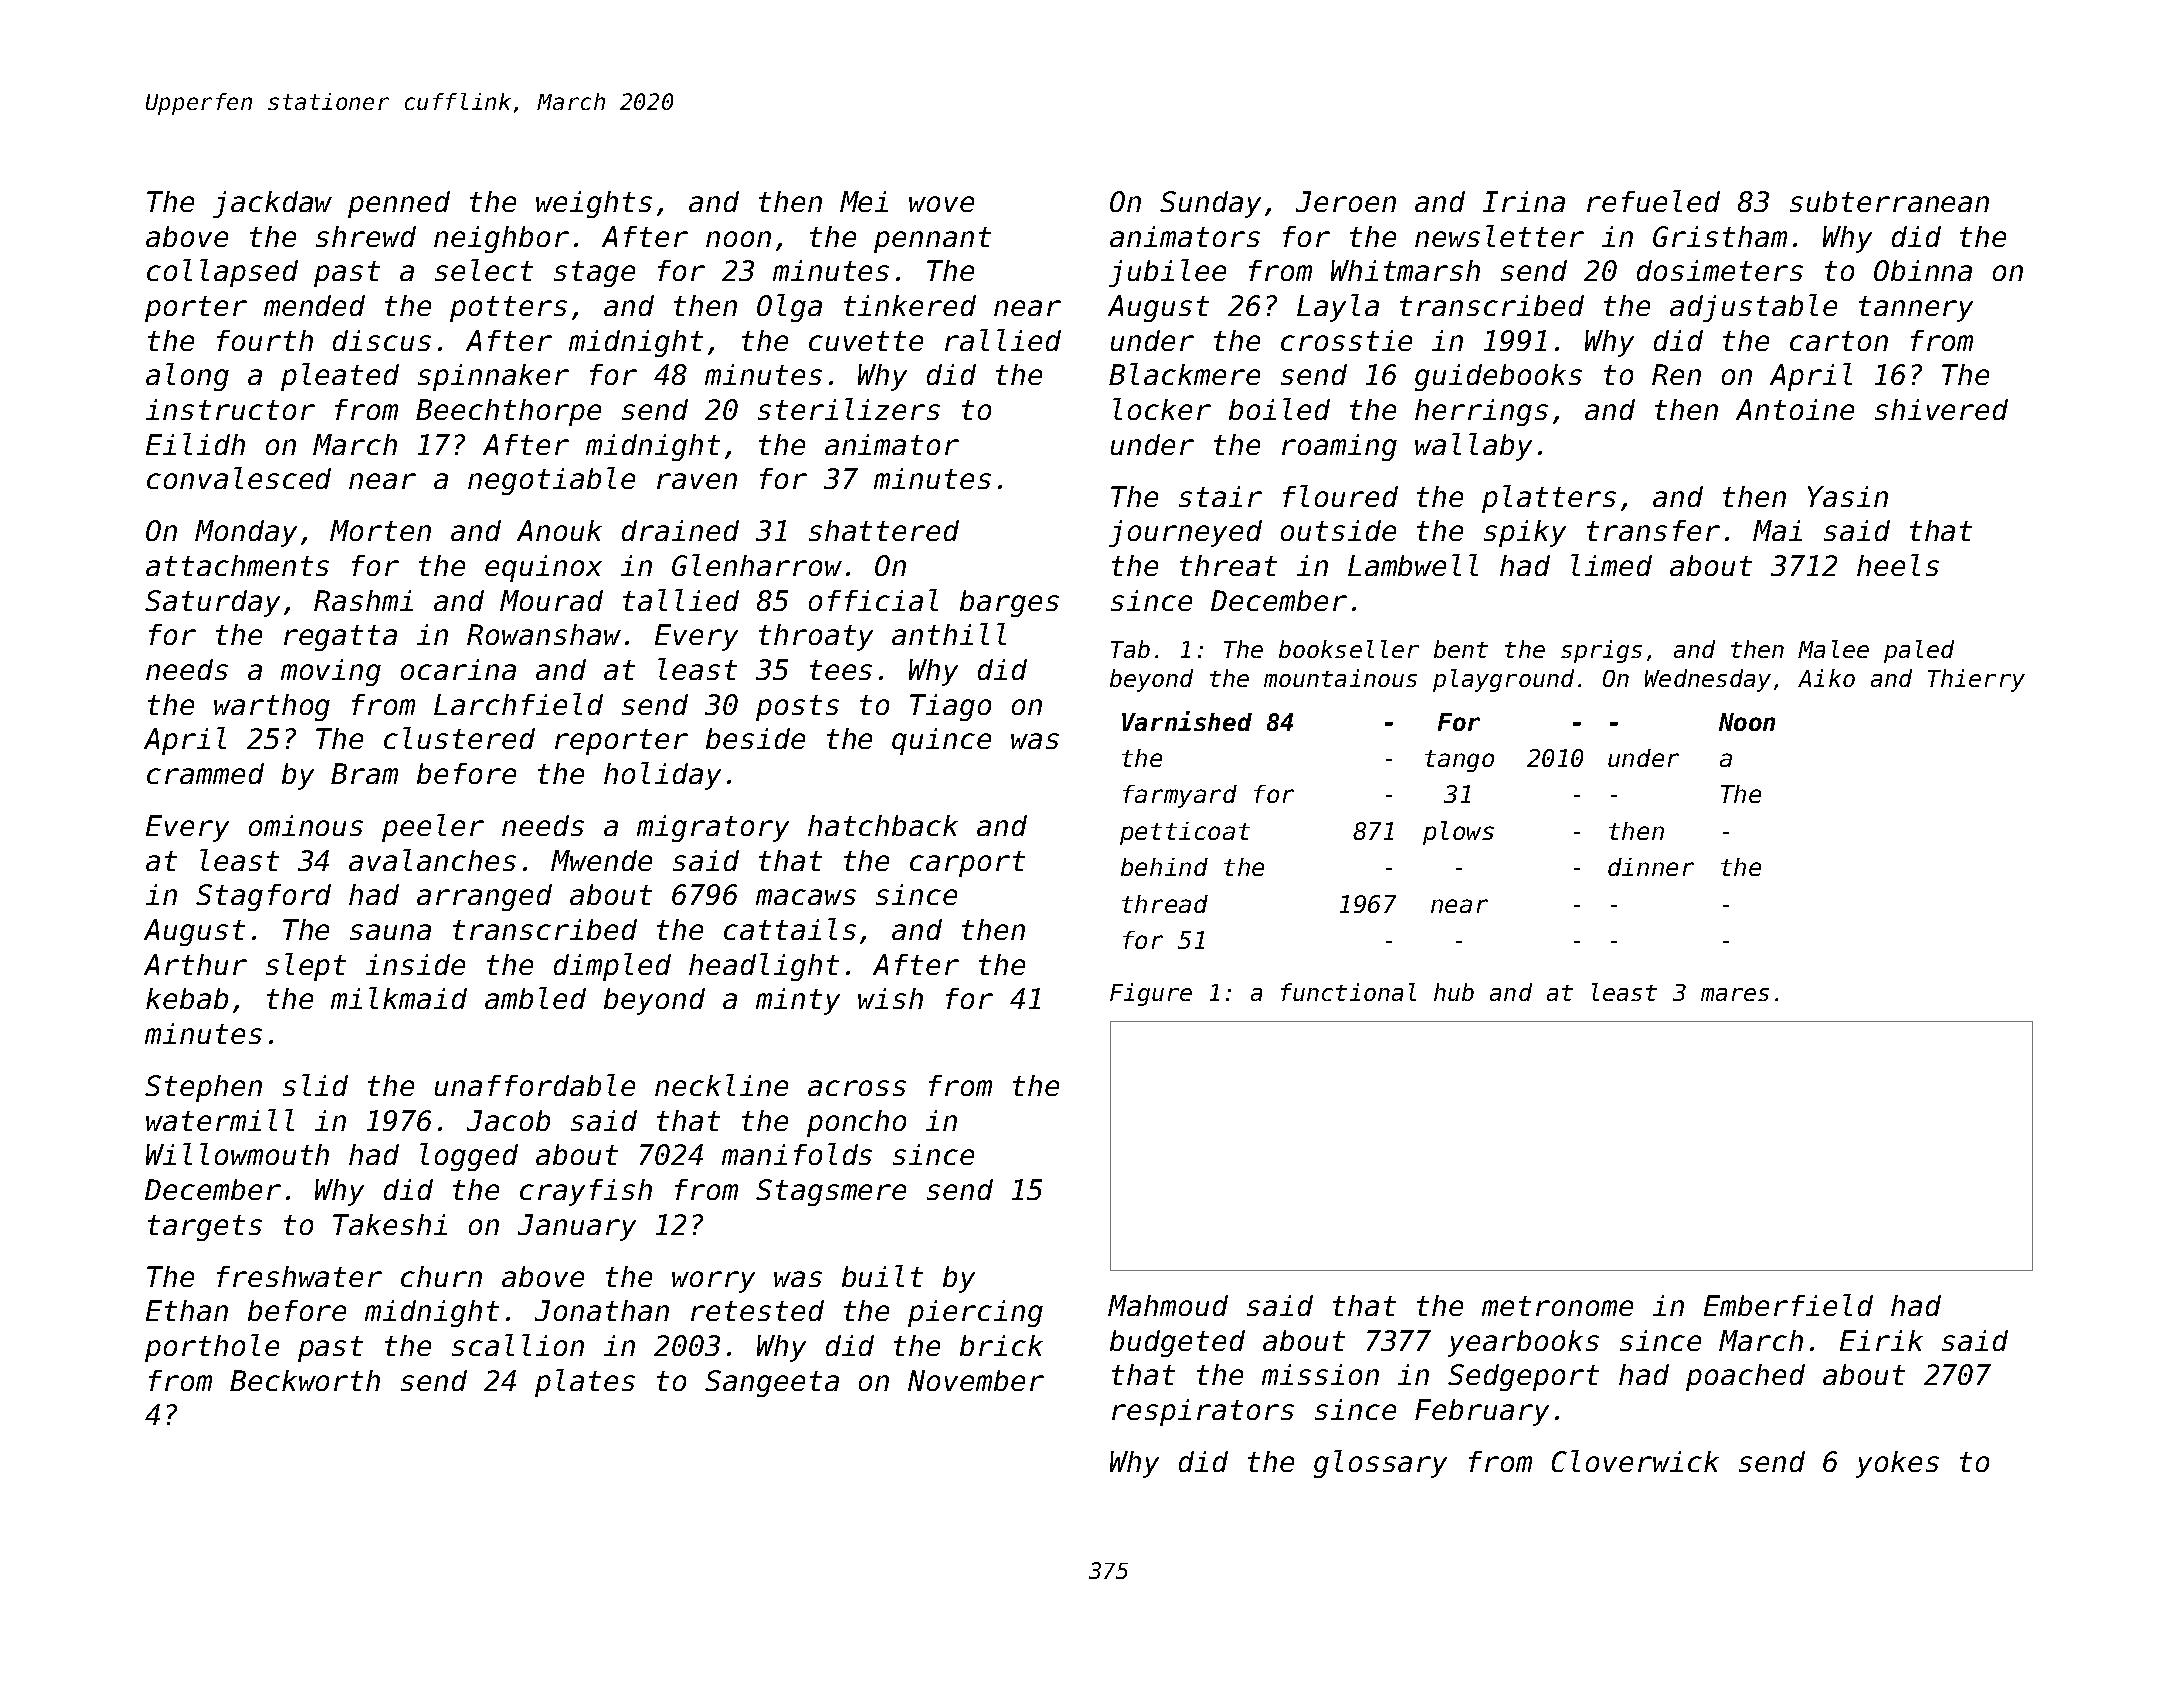  Describe the element at coordinates (594, 204) in the screenshot. I see `weights` at that location.
